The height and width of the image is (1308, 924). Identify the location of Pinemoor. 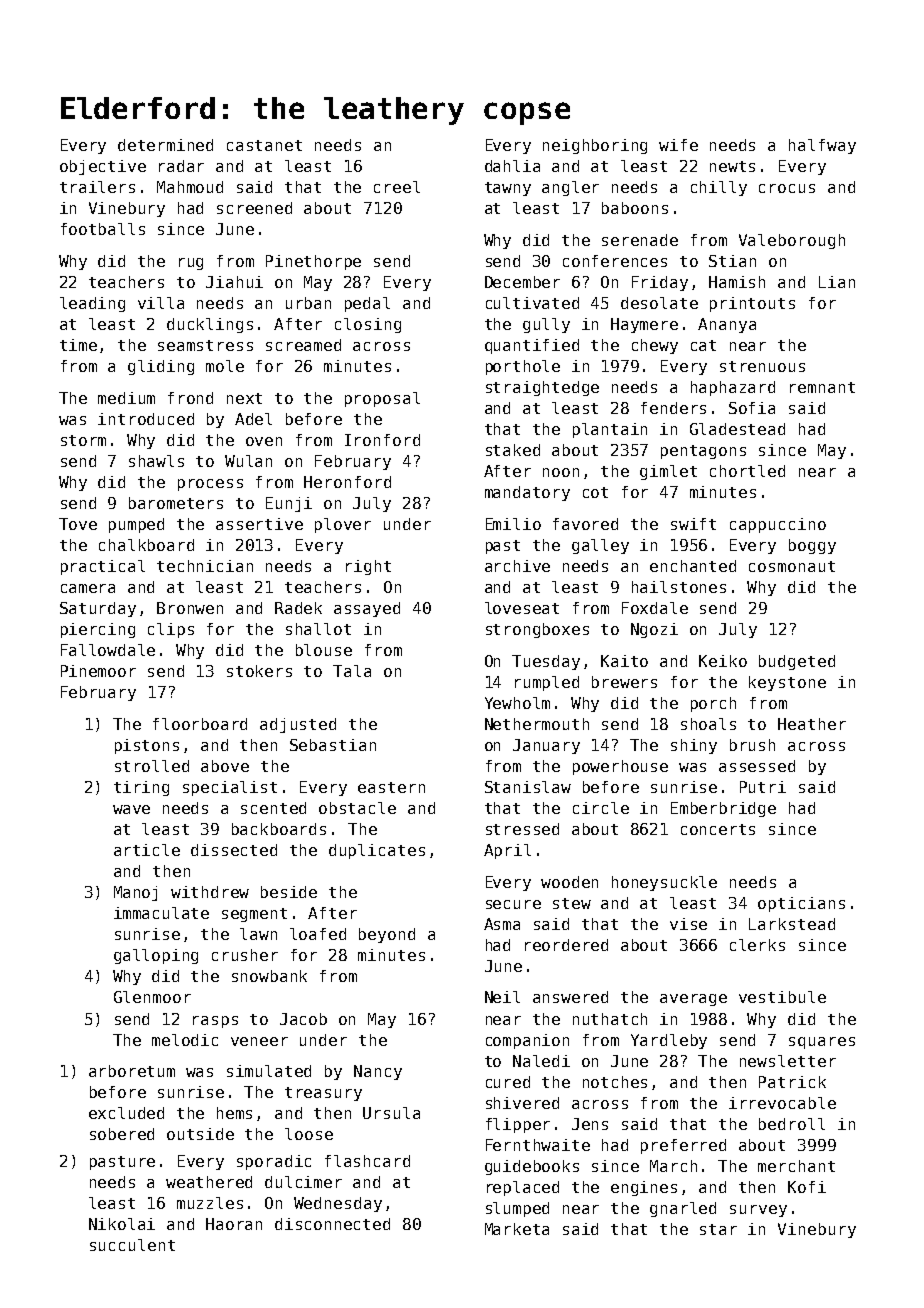
(98, 671).
